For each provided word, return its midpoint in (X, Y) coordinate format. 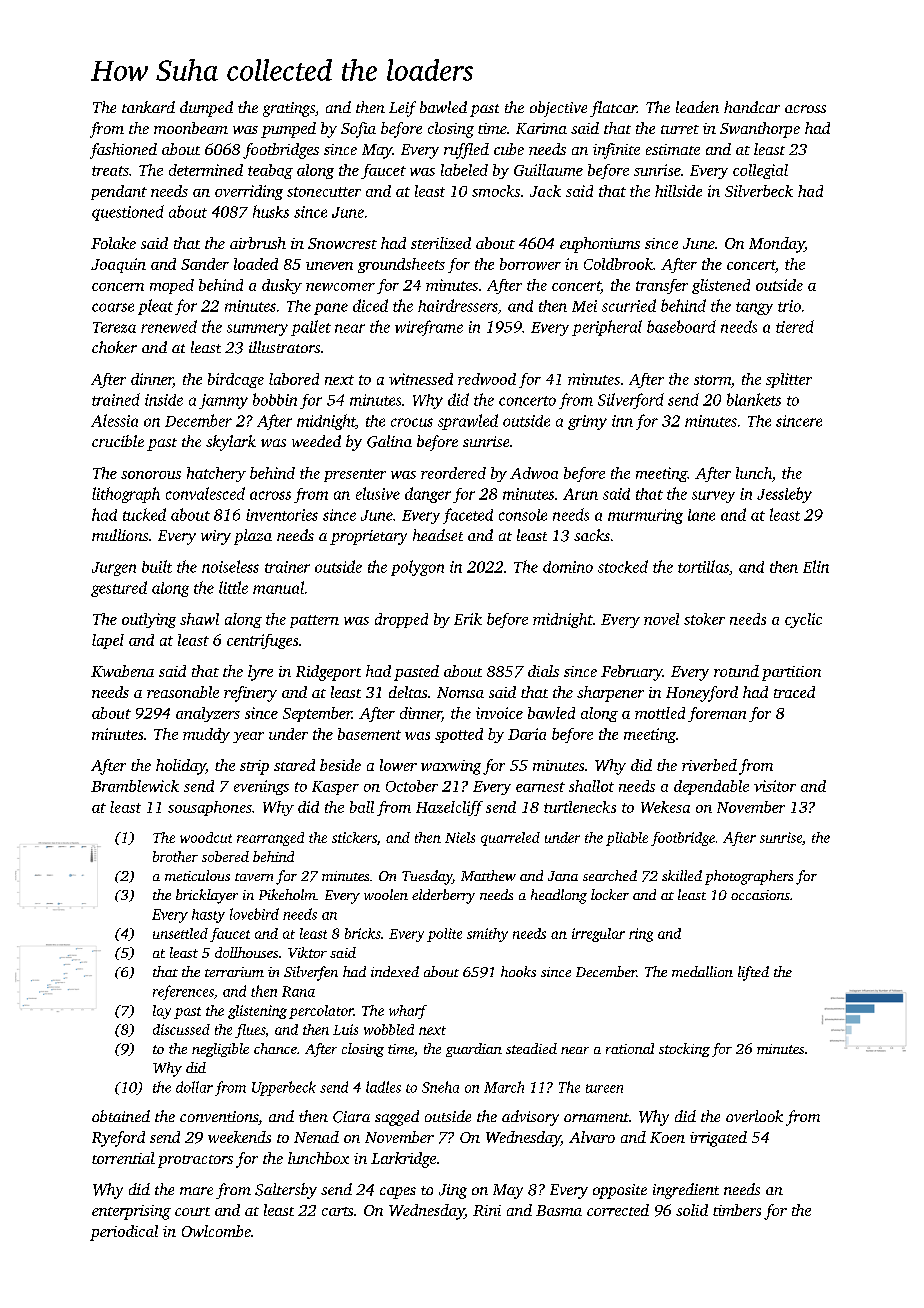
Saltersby (286, 1191)
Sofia (358, 130)
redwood (487, 379)
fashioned (123, 151)
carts (337, 1211)
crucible (118, 441)
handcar (752, 107)
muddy (206, 735)
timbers (737, 1210)
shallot (591, 786)
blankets (754, 399)
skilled (682, 875)
